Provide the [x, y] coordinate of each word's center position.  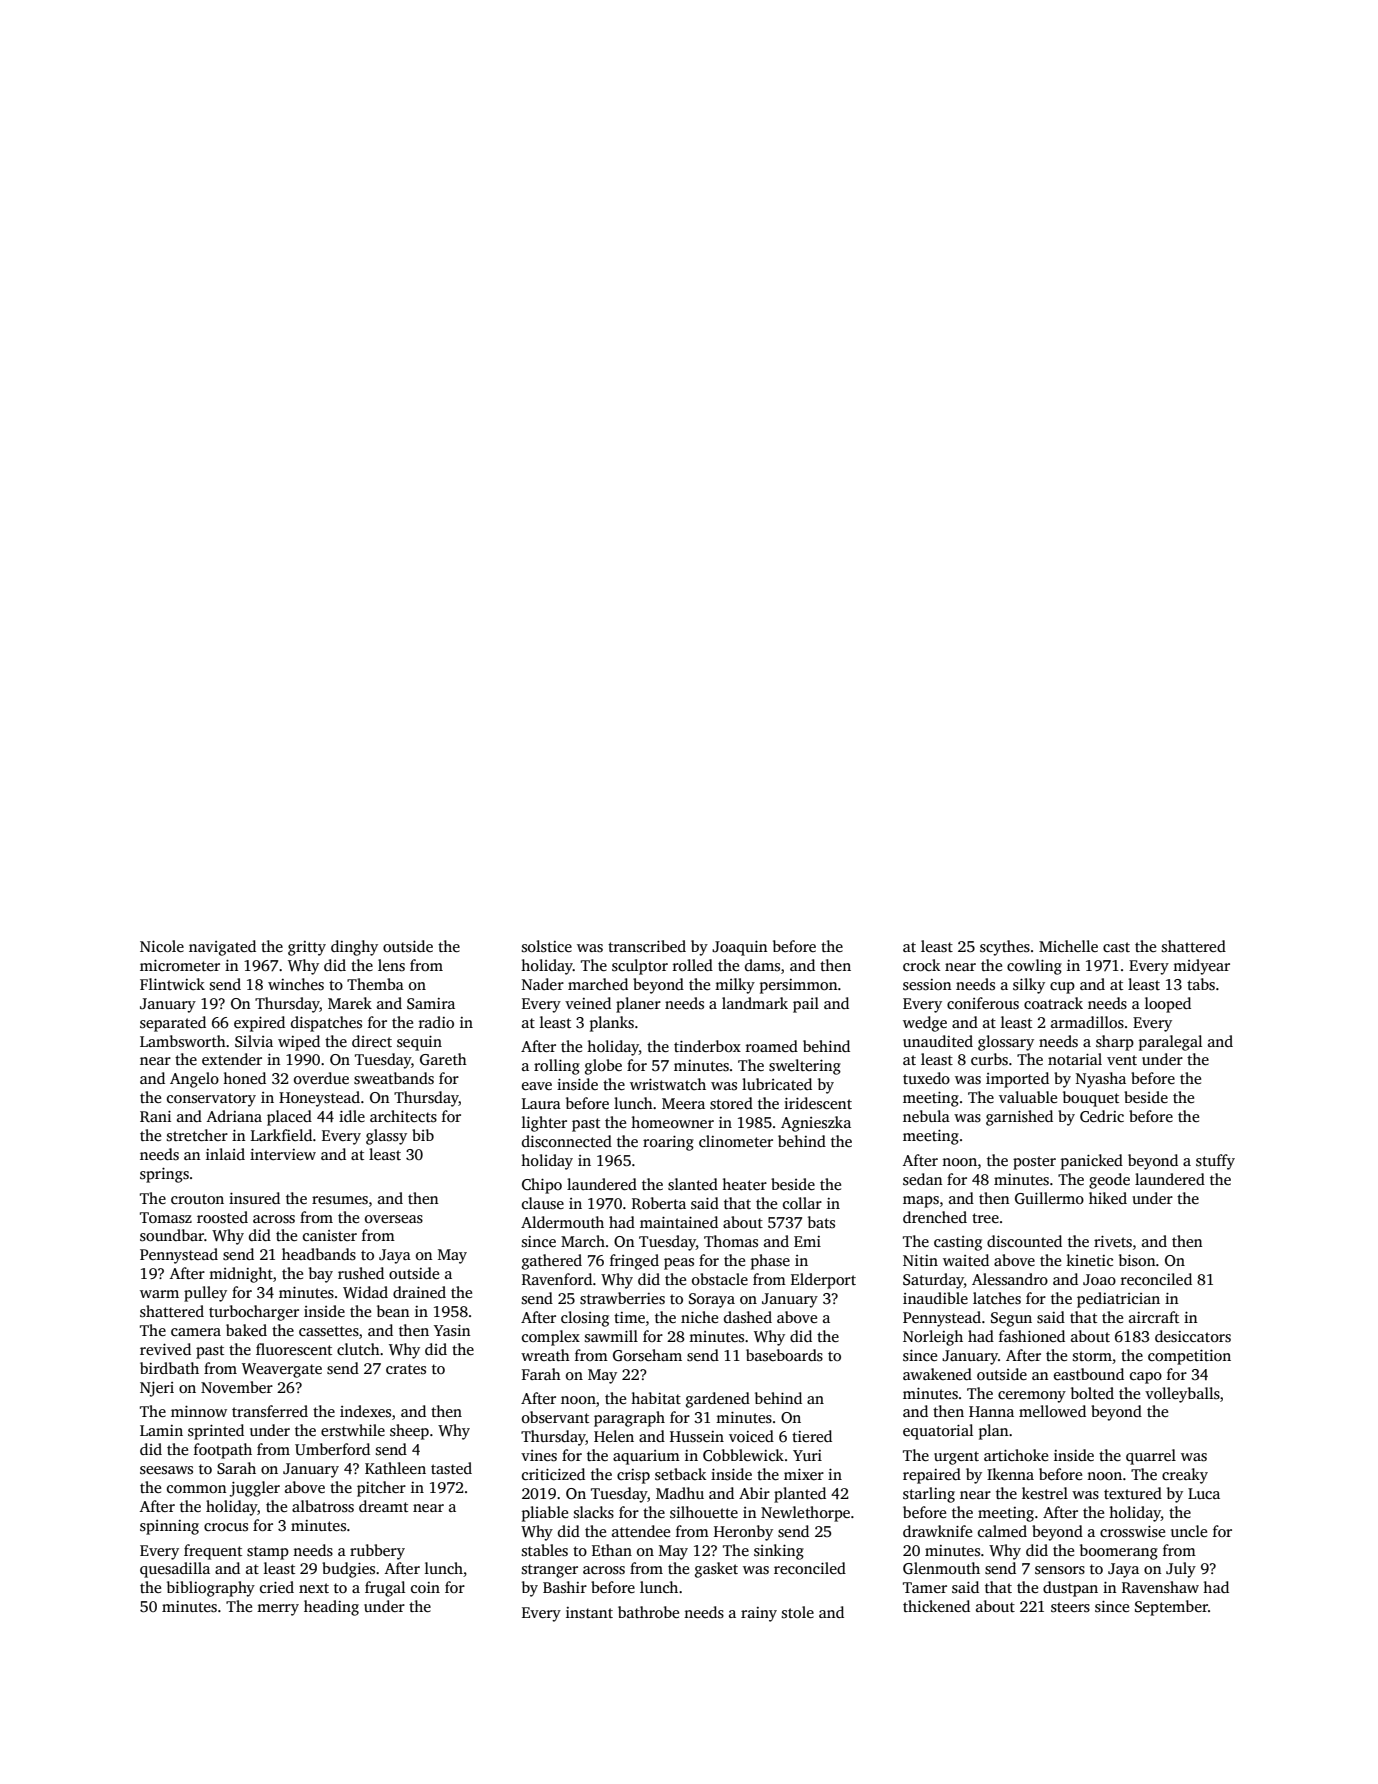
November [237, 1387]
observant [555, 1417]
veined [588, 1003]
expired [259, 1024]
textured [1133, 1493]
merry [278, 1610]
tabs [1201, 984]
